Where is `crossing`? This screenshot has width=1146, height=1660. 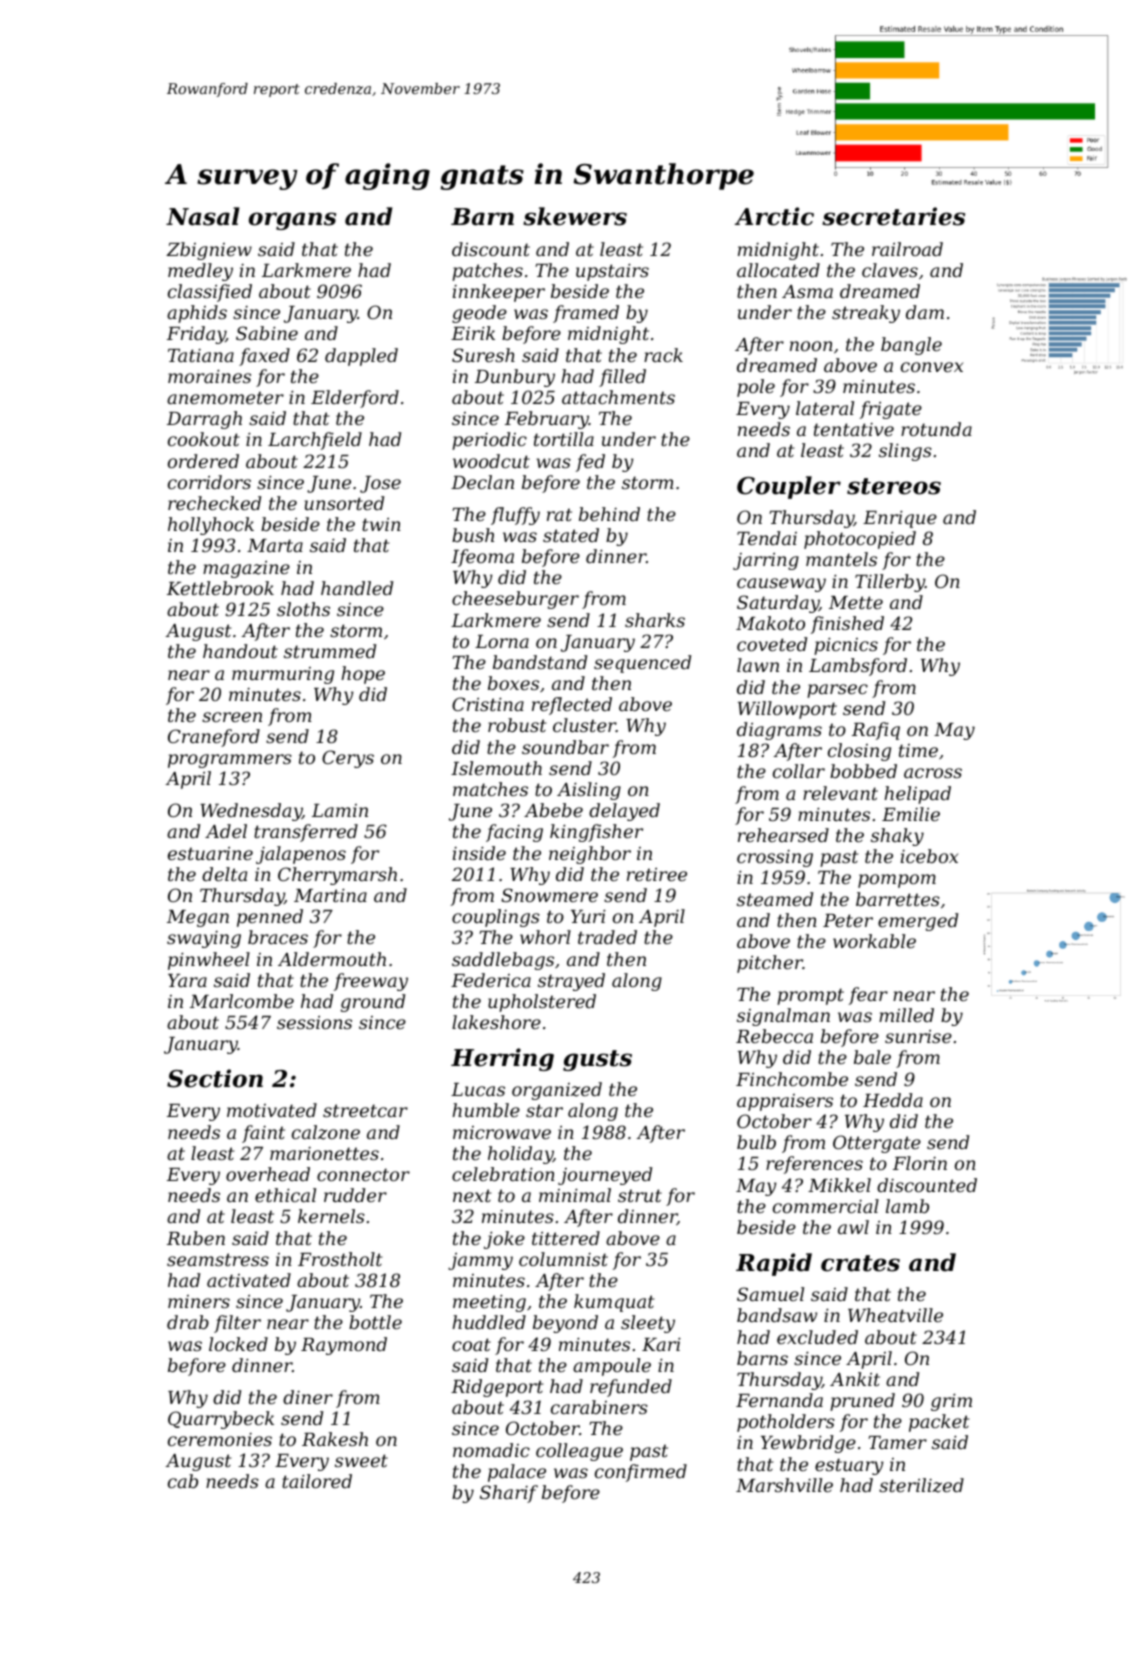
crossing is located at coordinates (775, 858).
